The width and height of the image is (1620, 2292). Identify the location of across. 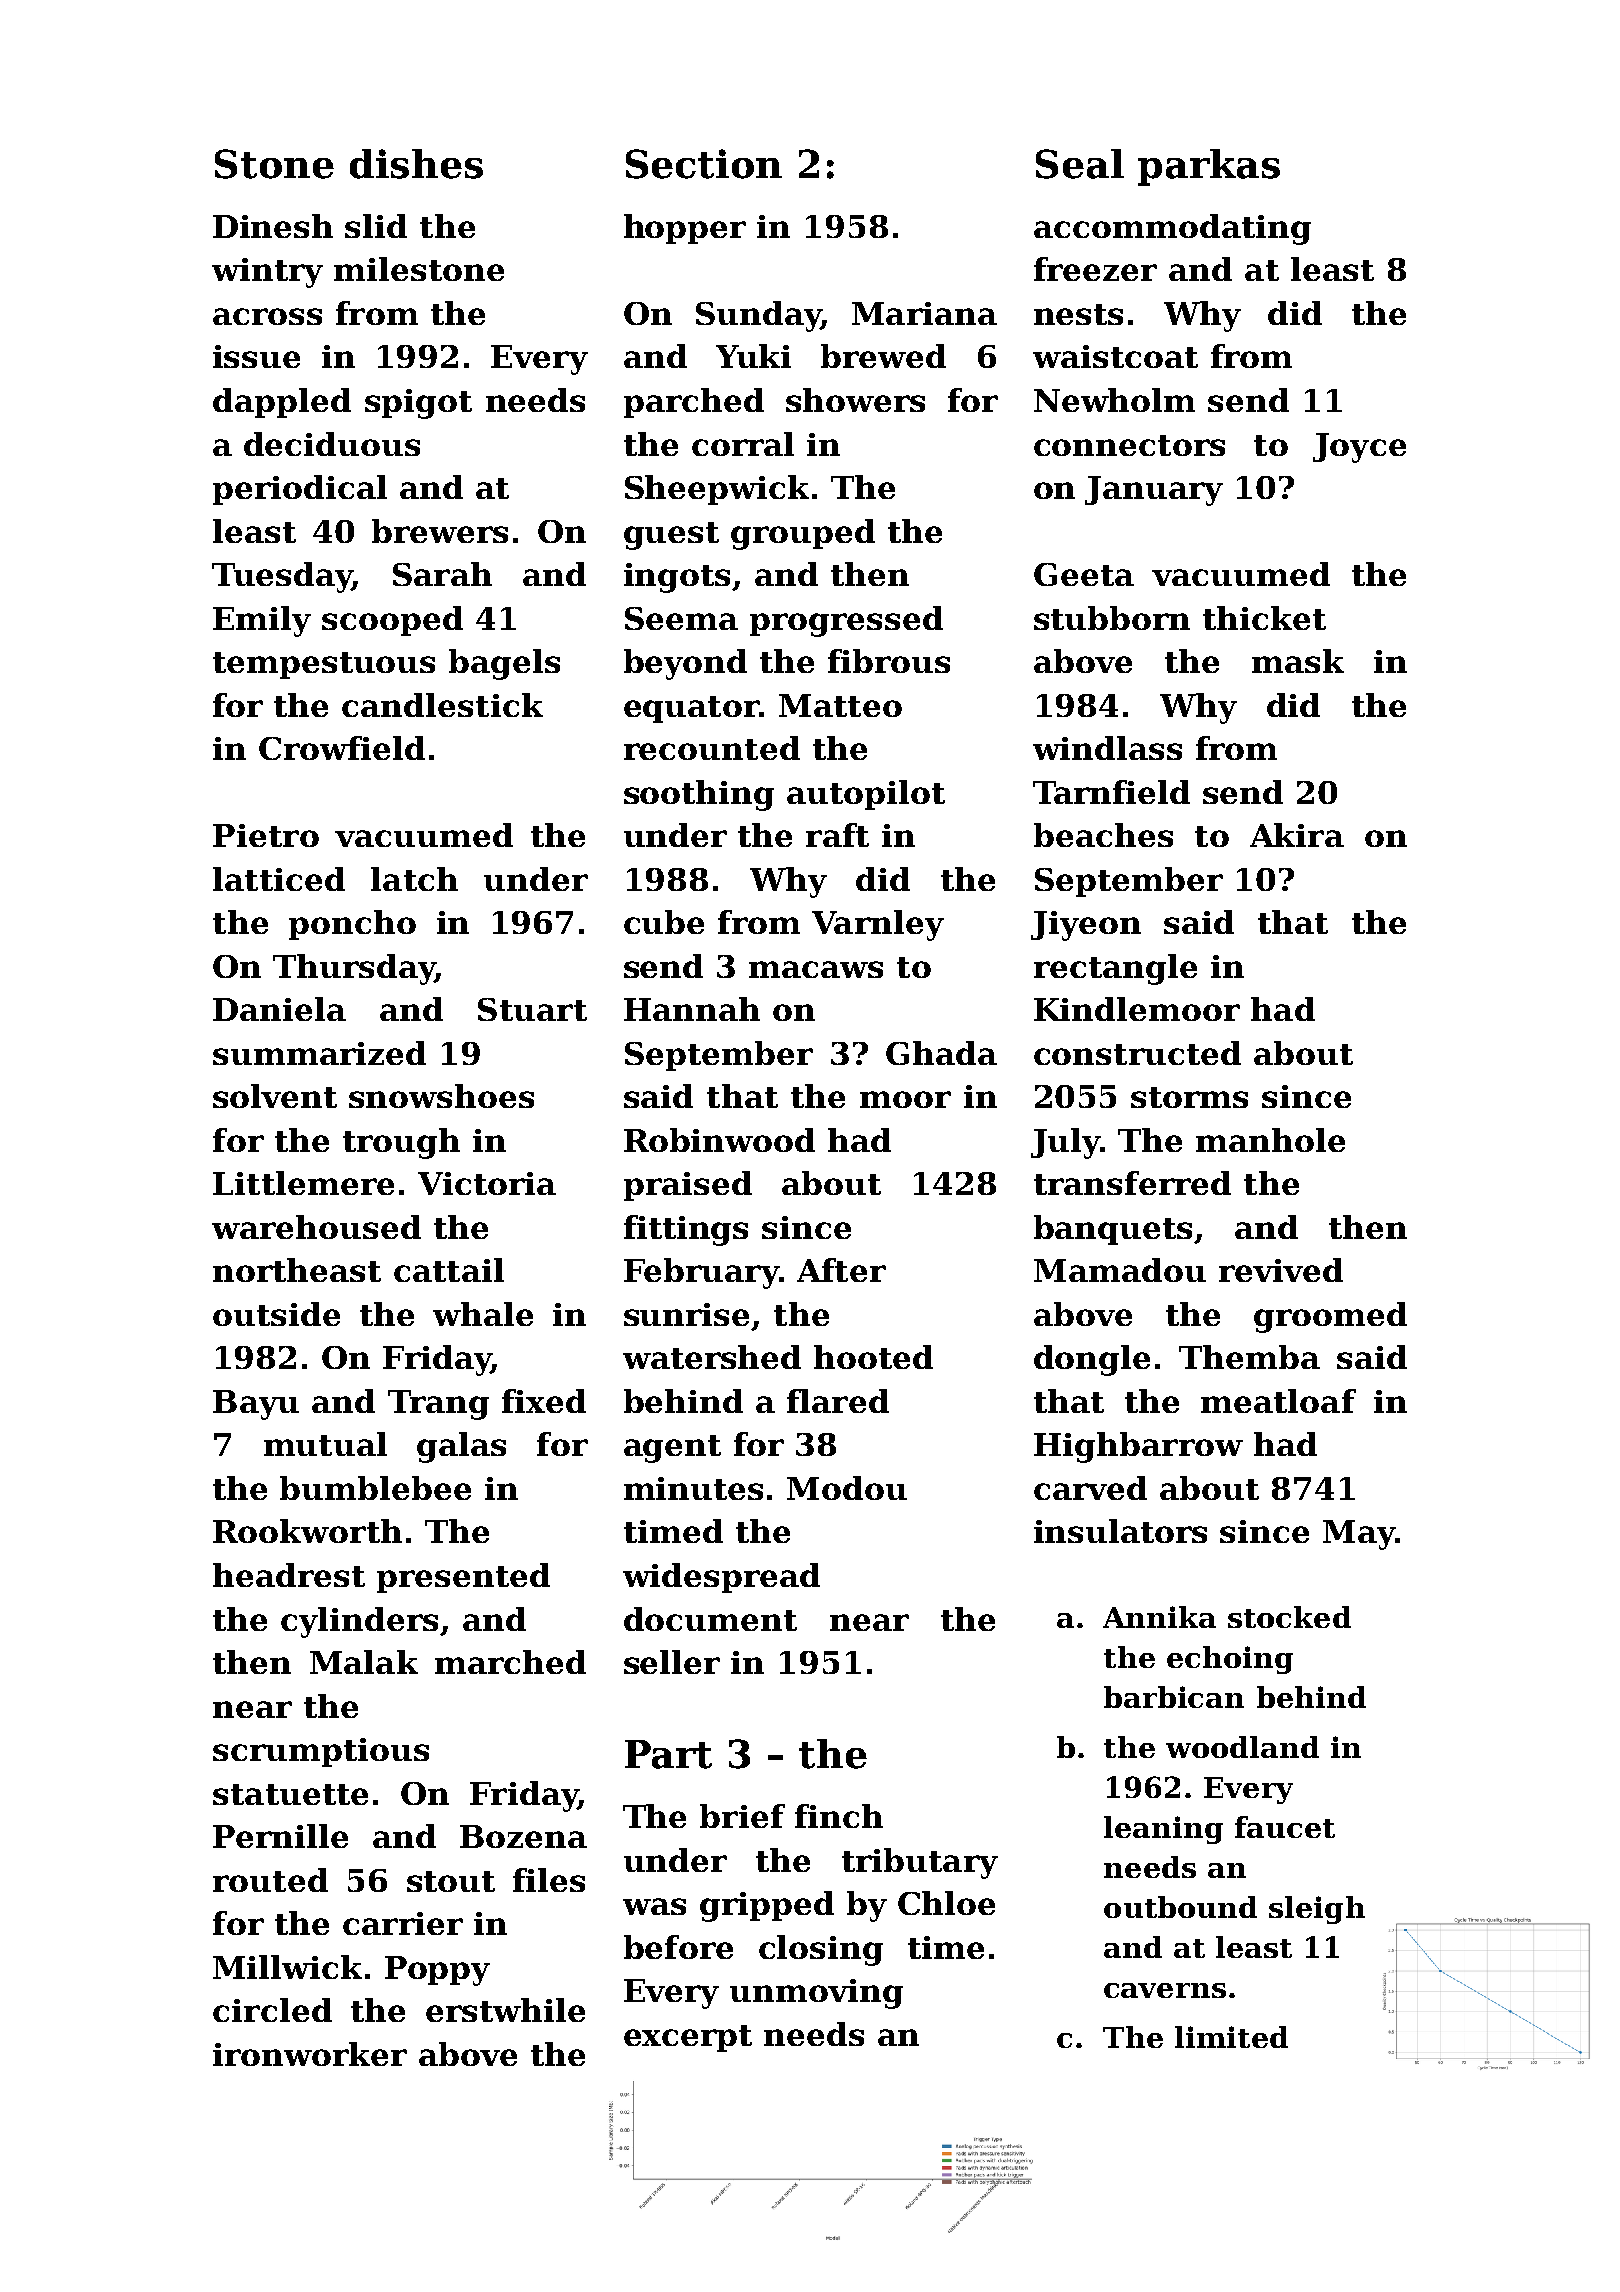
(267, 316).
